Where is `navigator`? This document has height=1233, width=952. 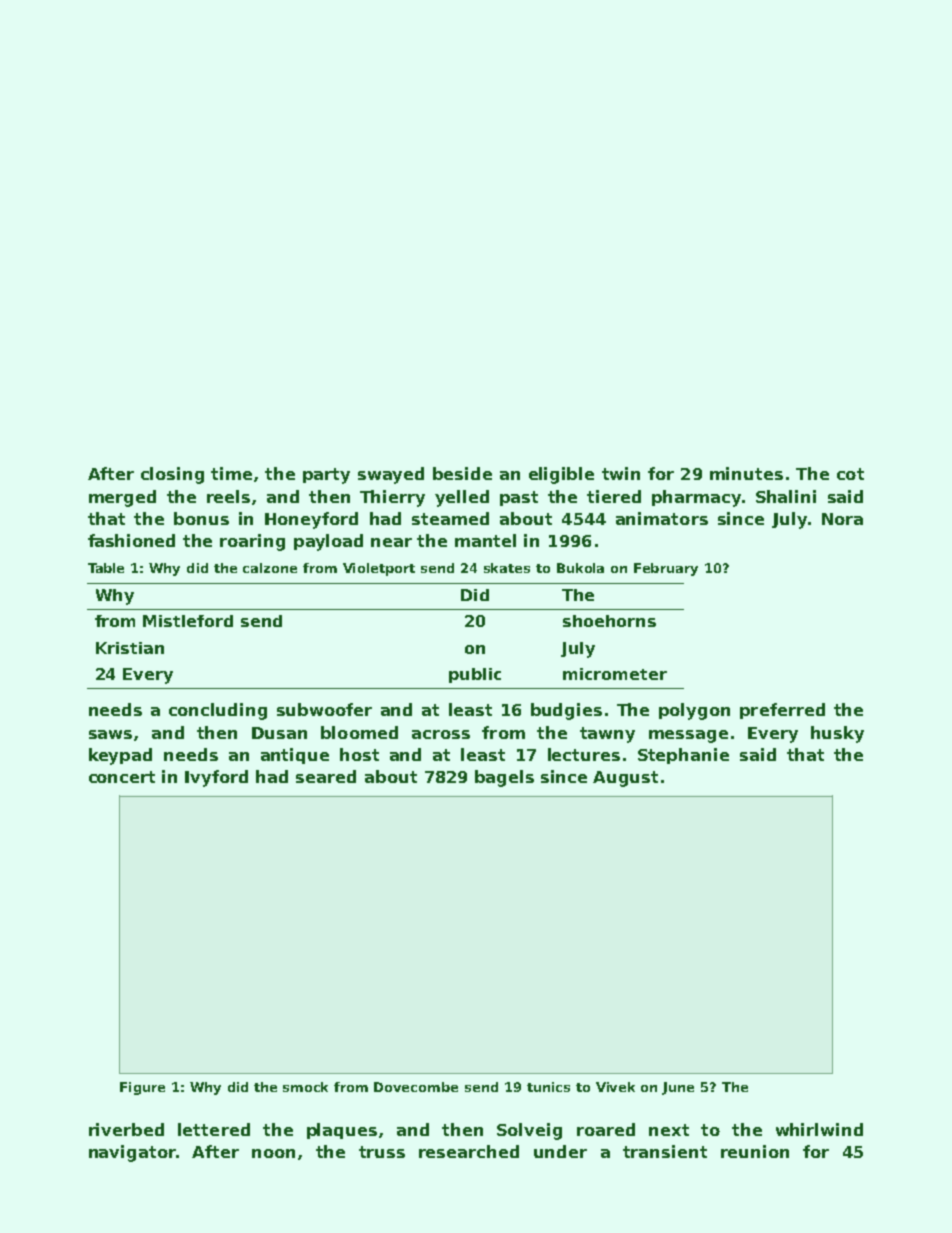
navigator is located at coordinates (132, 1153).
